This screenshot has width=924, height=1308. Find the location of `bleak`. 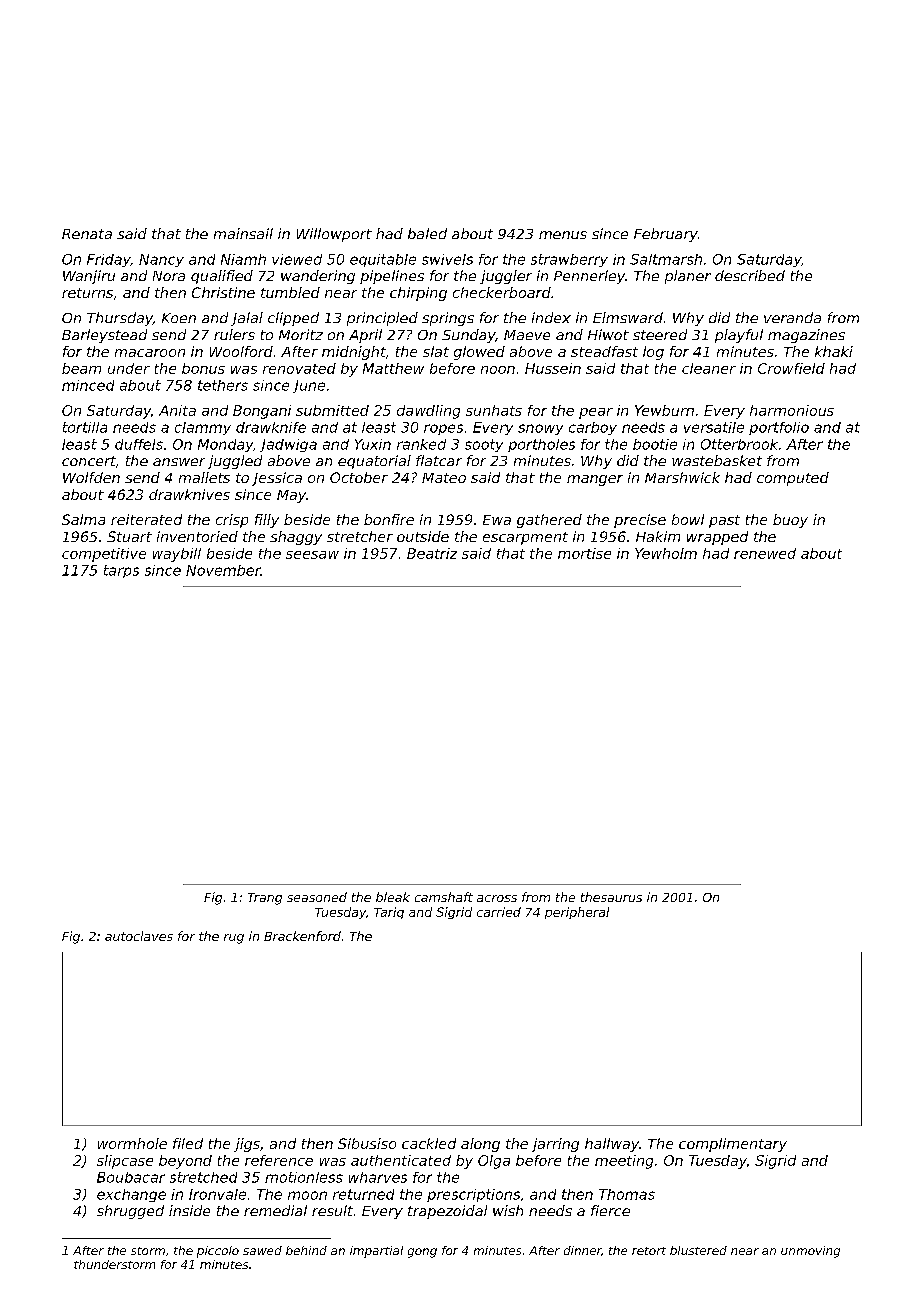

bleak is located at coordinates (393, 897).
